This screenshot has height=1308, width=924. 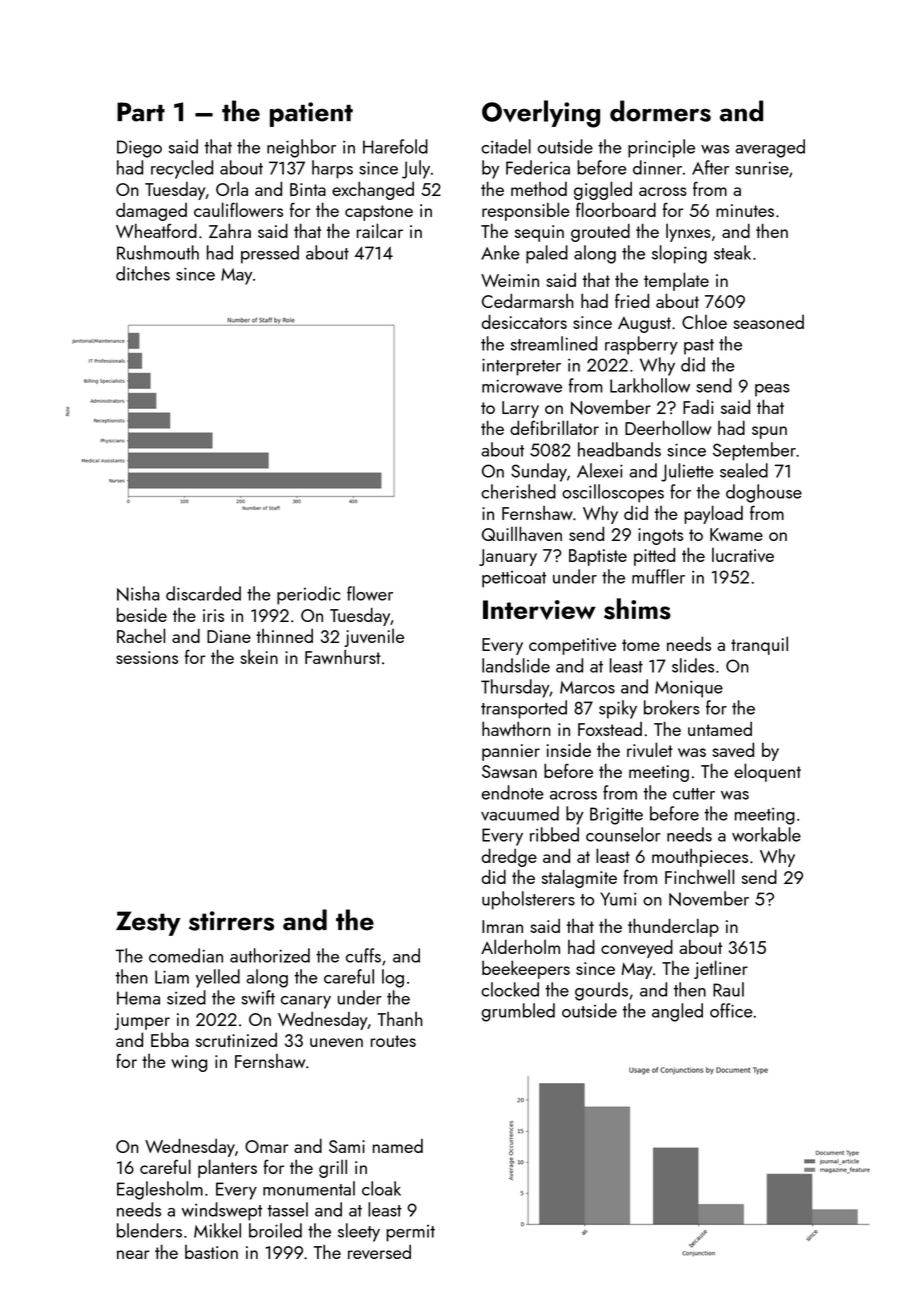 What do you see at coordinates (259, 656) in the screenshot?
I see `skein` at bounding box center [259, 656].
